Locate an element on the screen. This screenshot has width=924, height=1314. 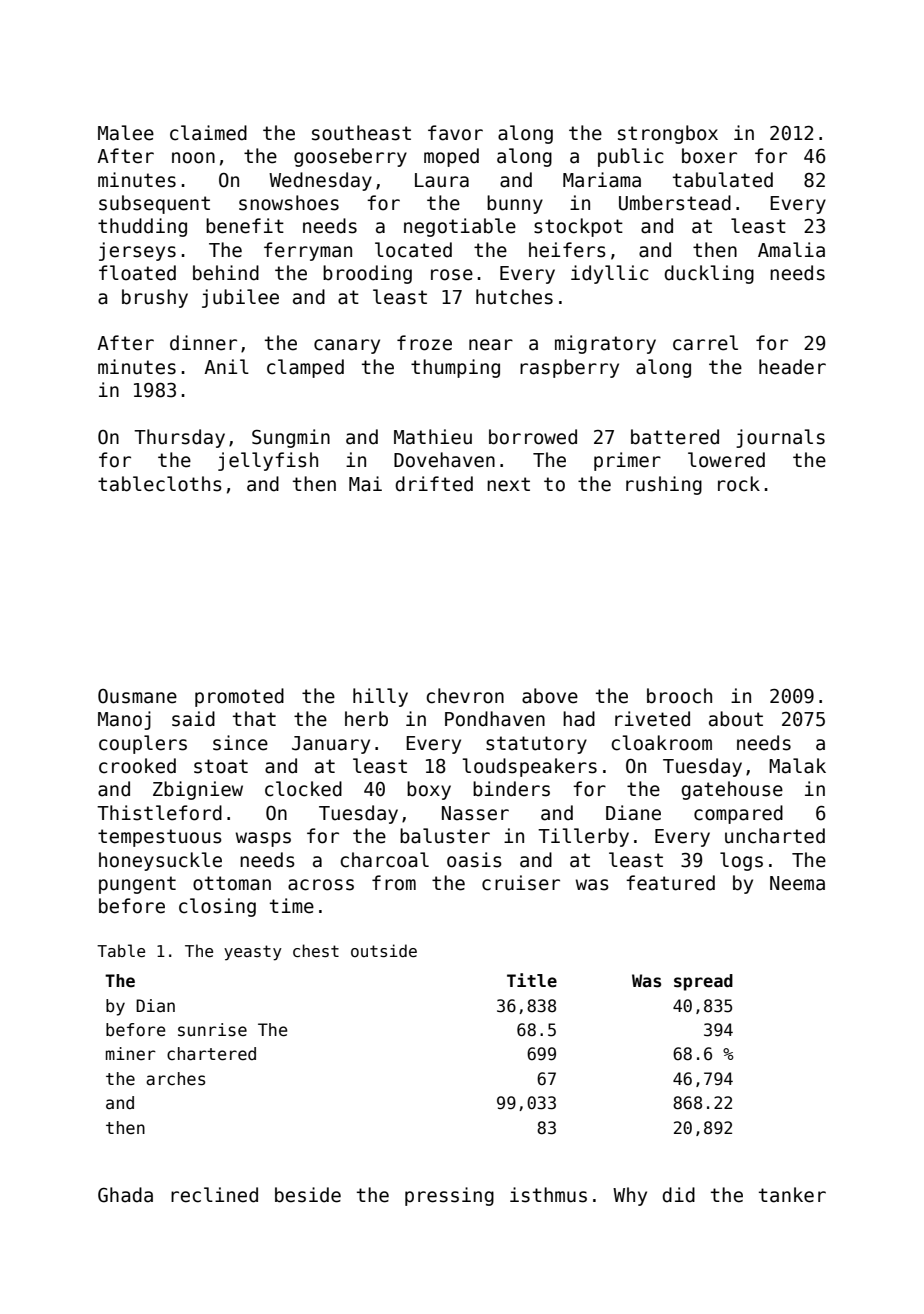
next is located at coordinates (508, 484).
